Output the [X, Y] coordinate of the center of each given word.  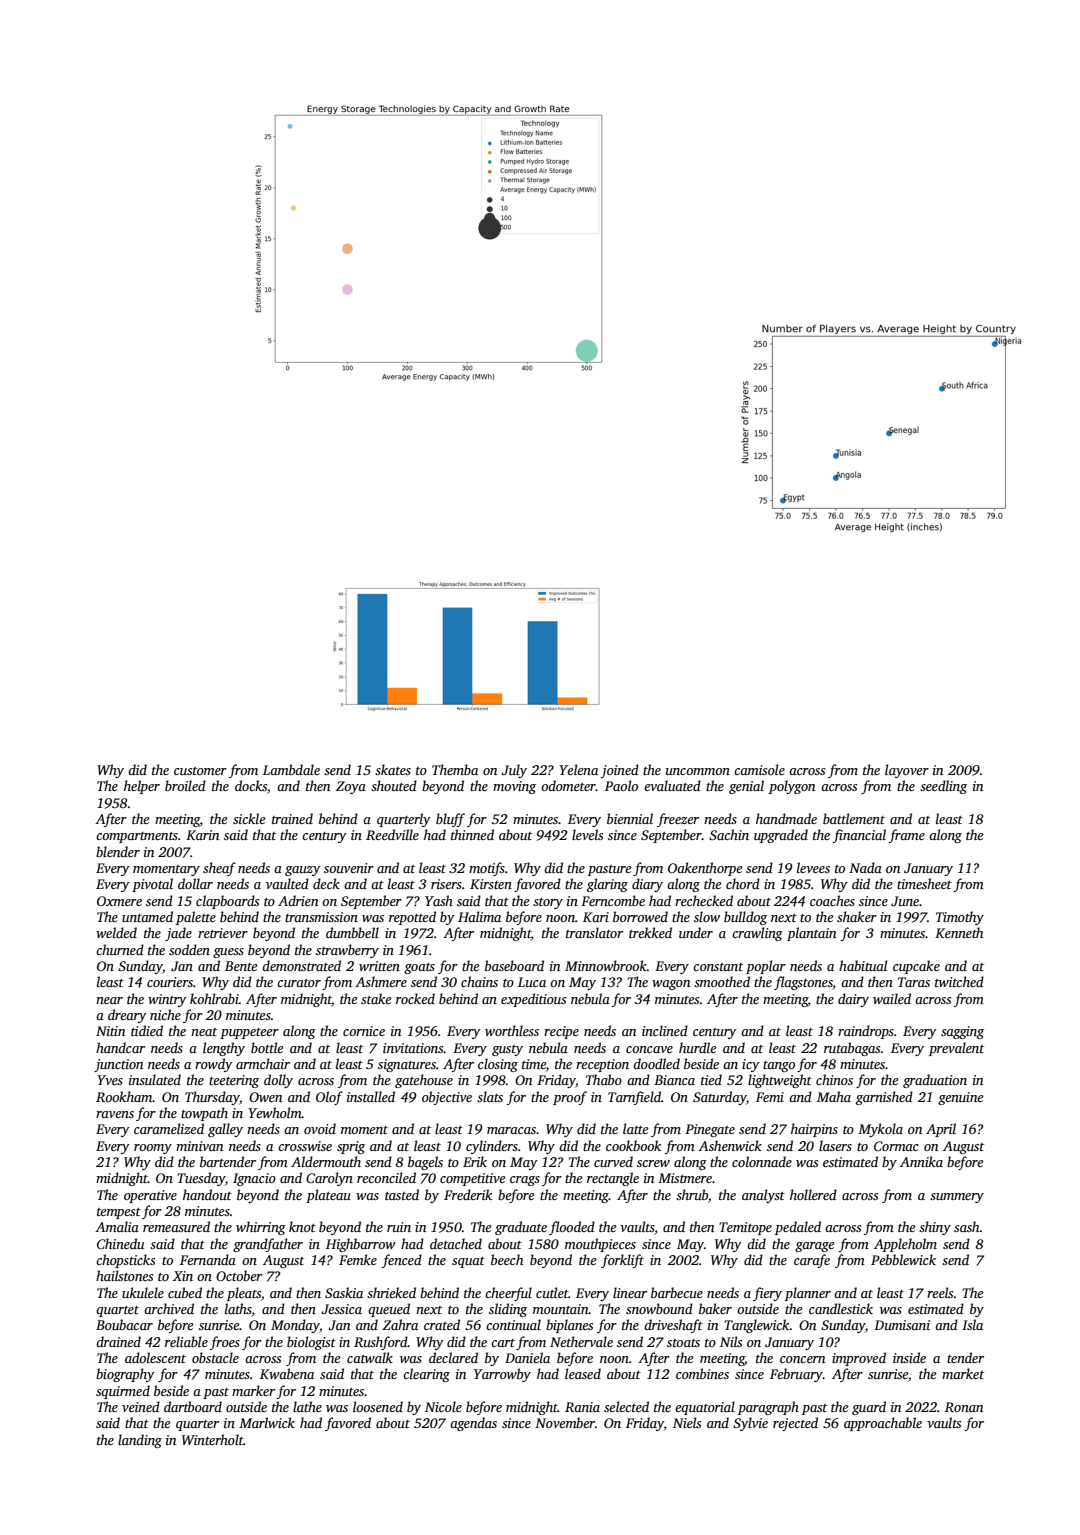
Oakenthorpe [705, 869]
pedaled [798, 1228]
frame [907, 836]
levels [587, 834]
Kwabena [287, 1373]
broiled [185, 785]
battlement [854, 818]
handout [207, 1194]
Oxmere [119, 901]
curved [613, 1161]
